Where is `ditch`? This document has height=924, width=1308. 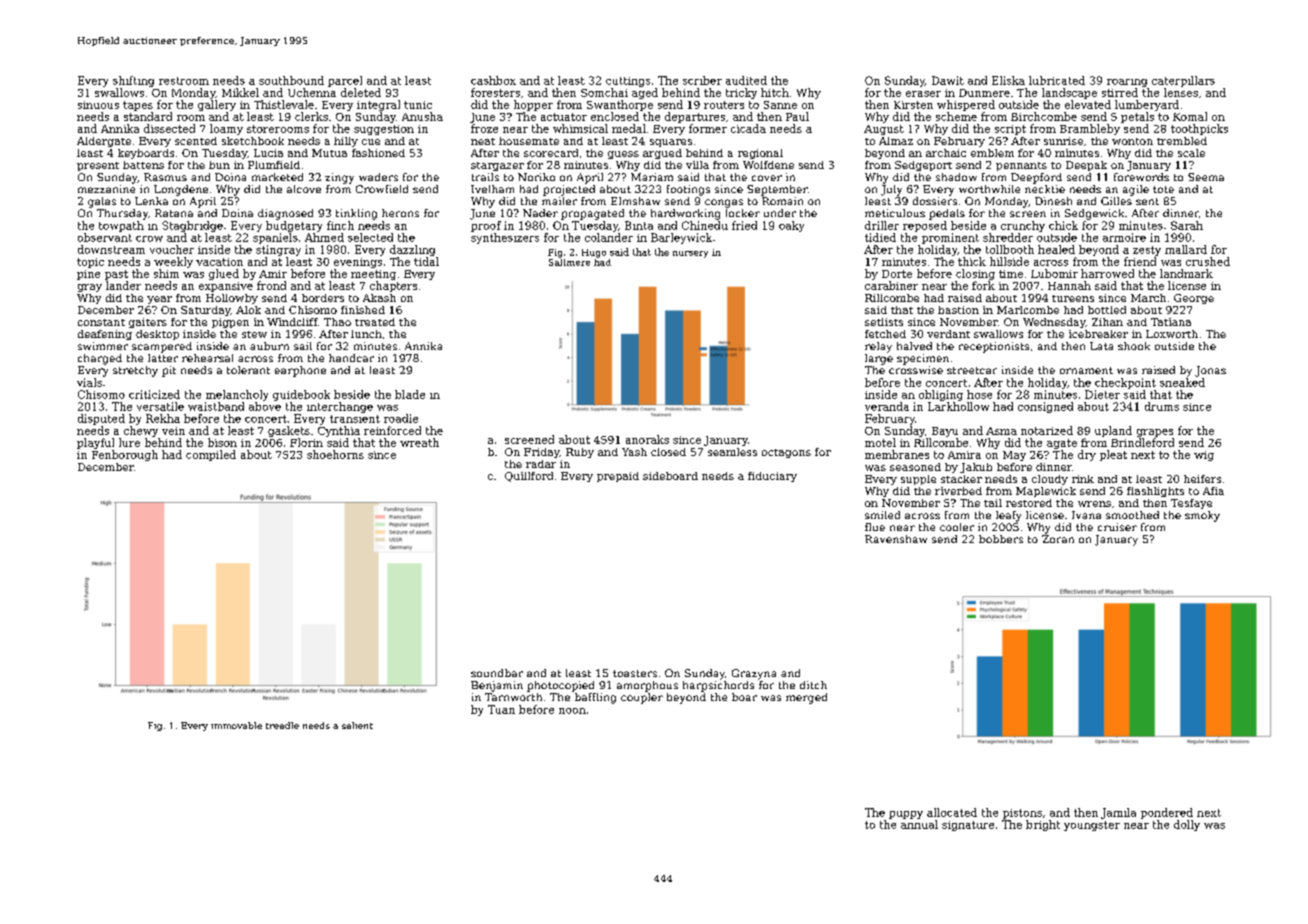
ditch is located at coordinates (813, 685).
